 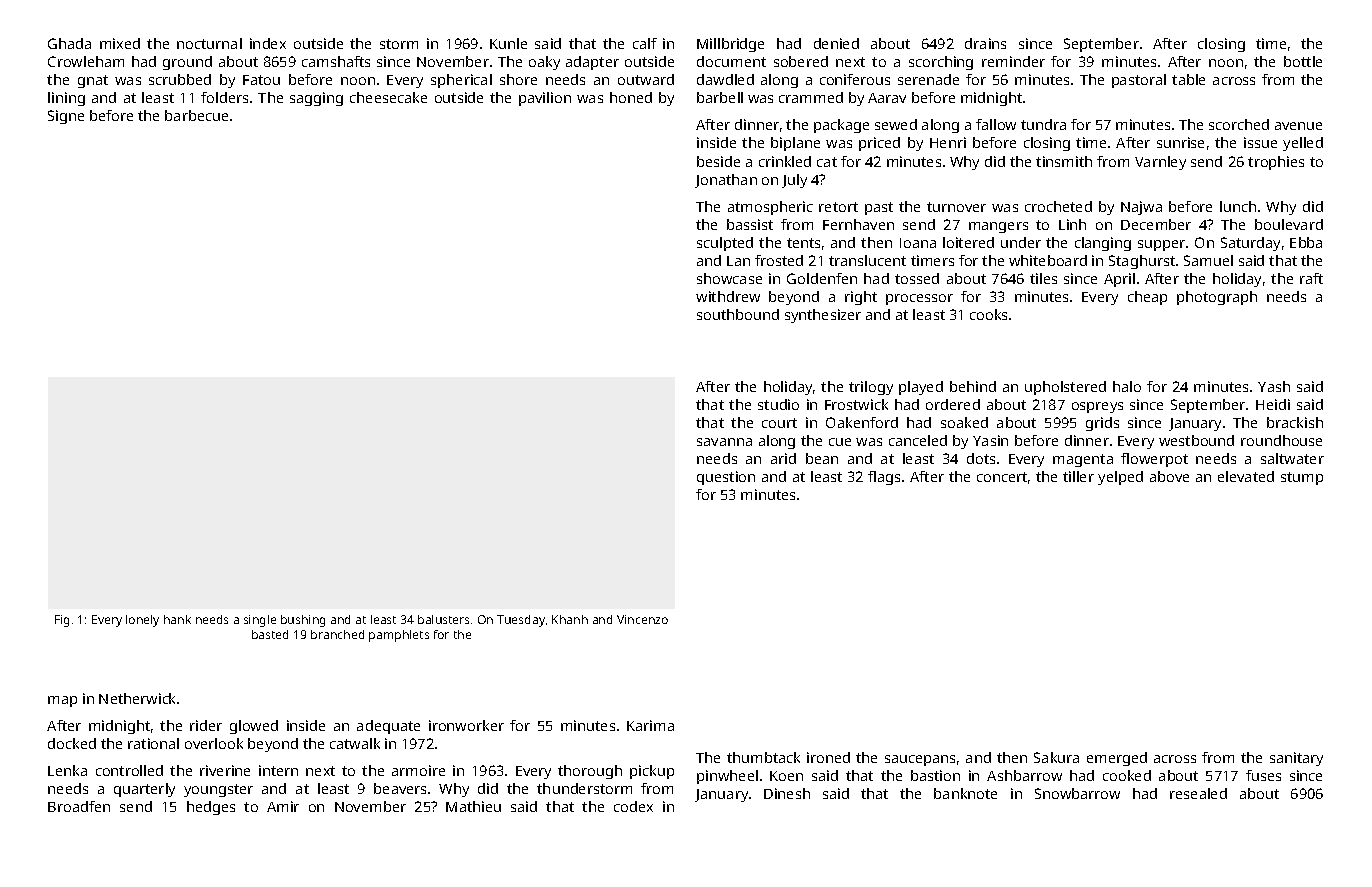 I want to click on thorough, so click(x=590, y=772).
